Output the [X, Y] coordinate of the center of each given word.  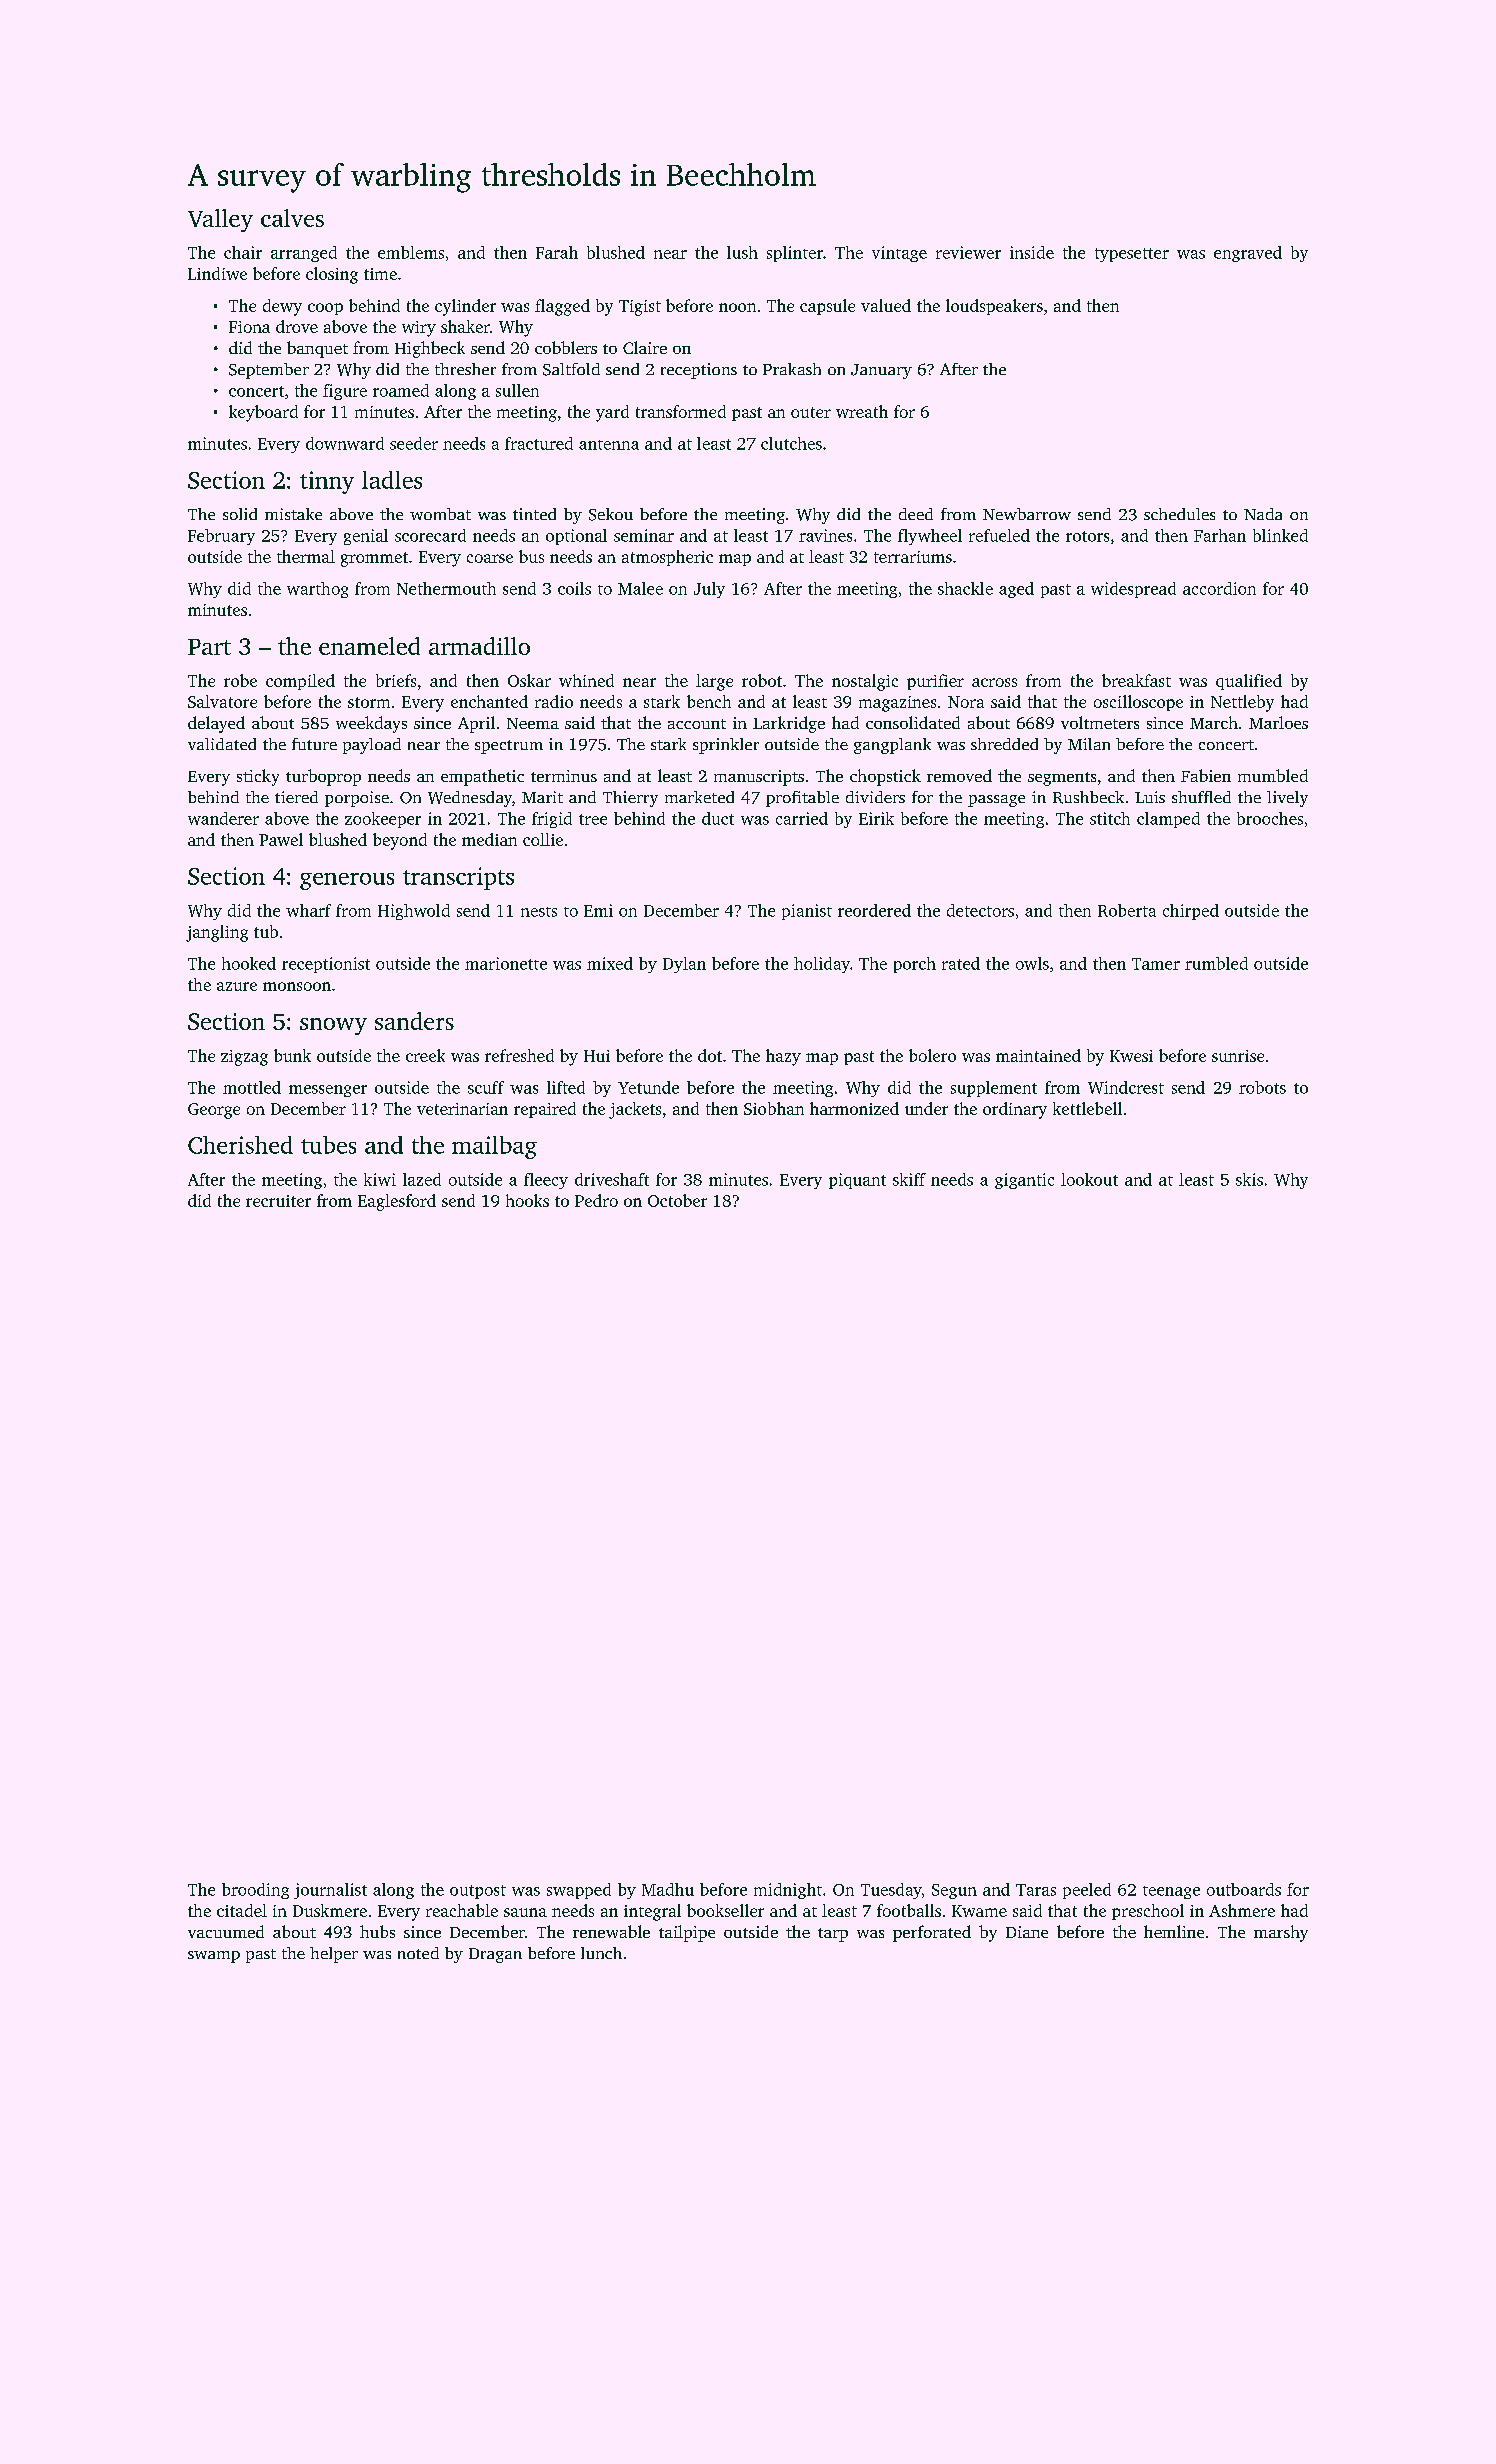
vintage [899, 254]
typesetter [1132, 255]
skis [1249, 1179]
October [677, 1200]
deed [916, 514]
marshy [1281, 1933]
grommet [374, 559]
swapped [579, 1891]
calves [292, 218]
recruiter [278, 1201]
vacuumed [226, 1931]
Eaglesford [397, 1202]
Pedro [596, 1200]
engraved [1248, 254]
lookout [1089, 1179]
